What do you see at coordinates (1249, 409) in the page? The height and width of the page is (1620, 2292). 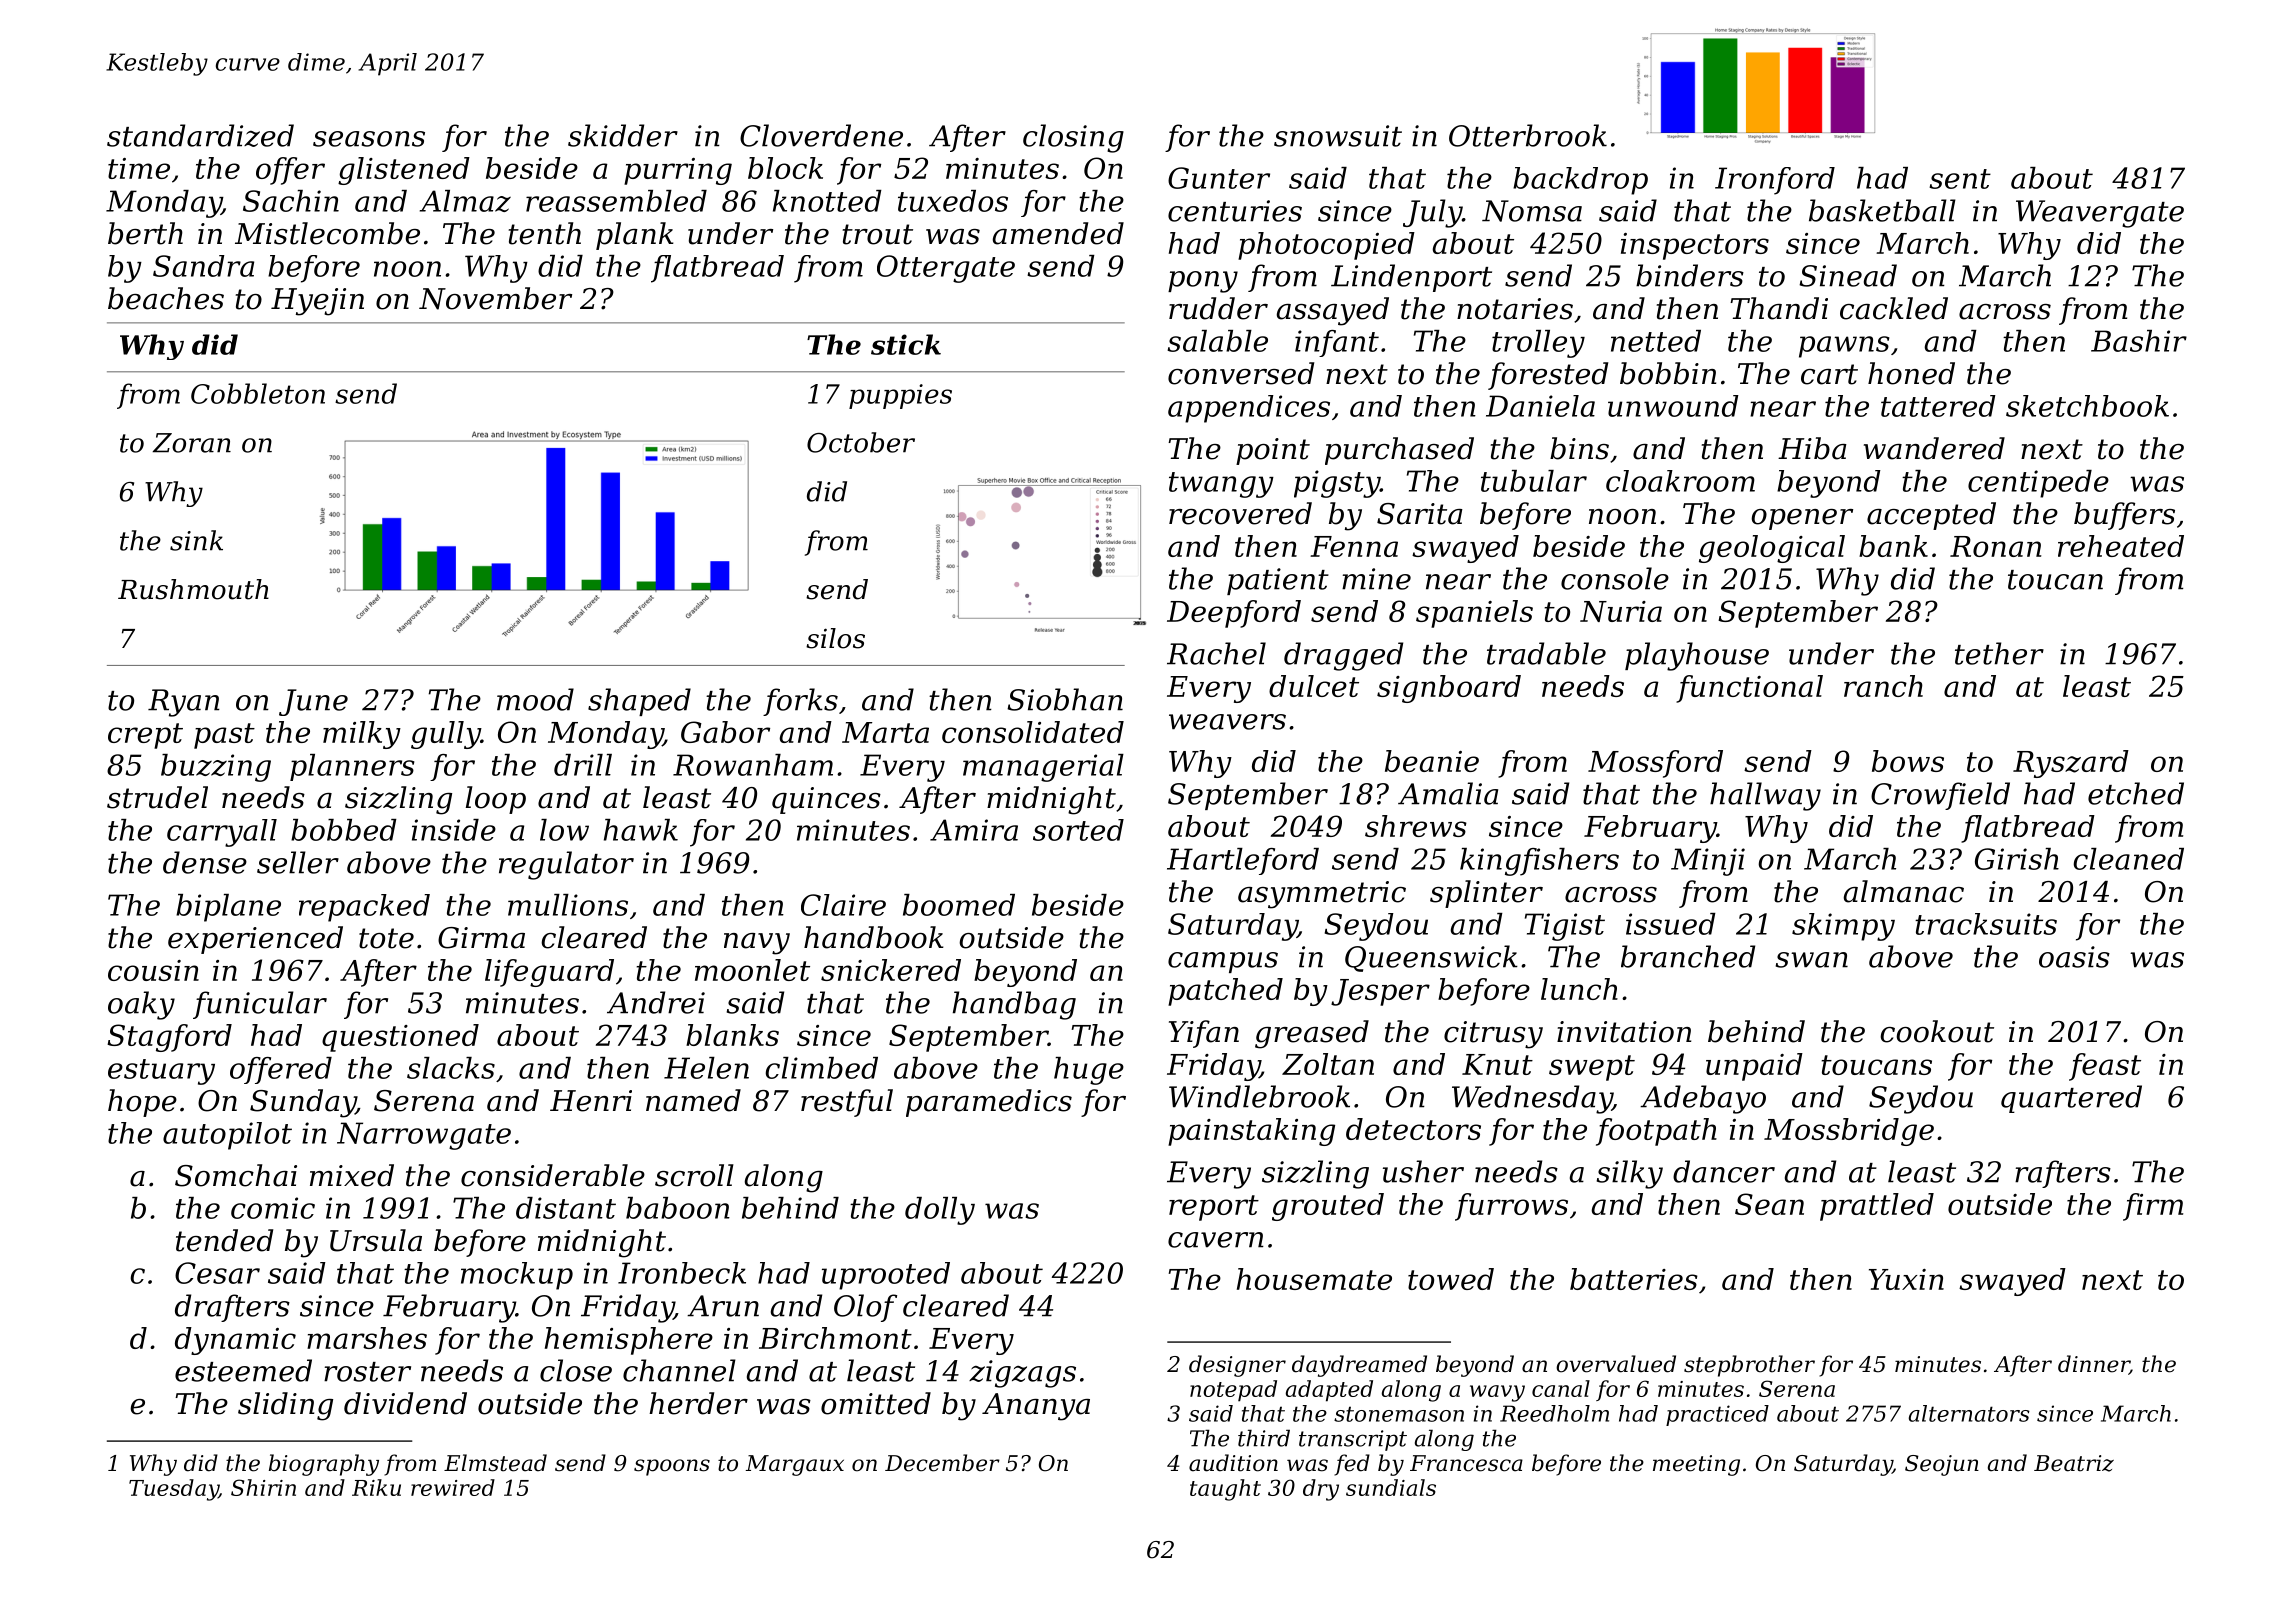 I see `appendices` at bounding box center [1249, 409].
